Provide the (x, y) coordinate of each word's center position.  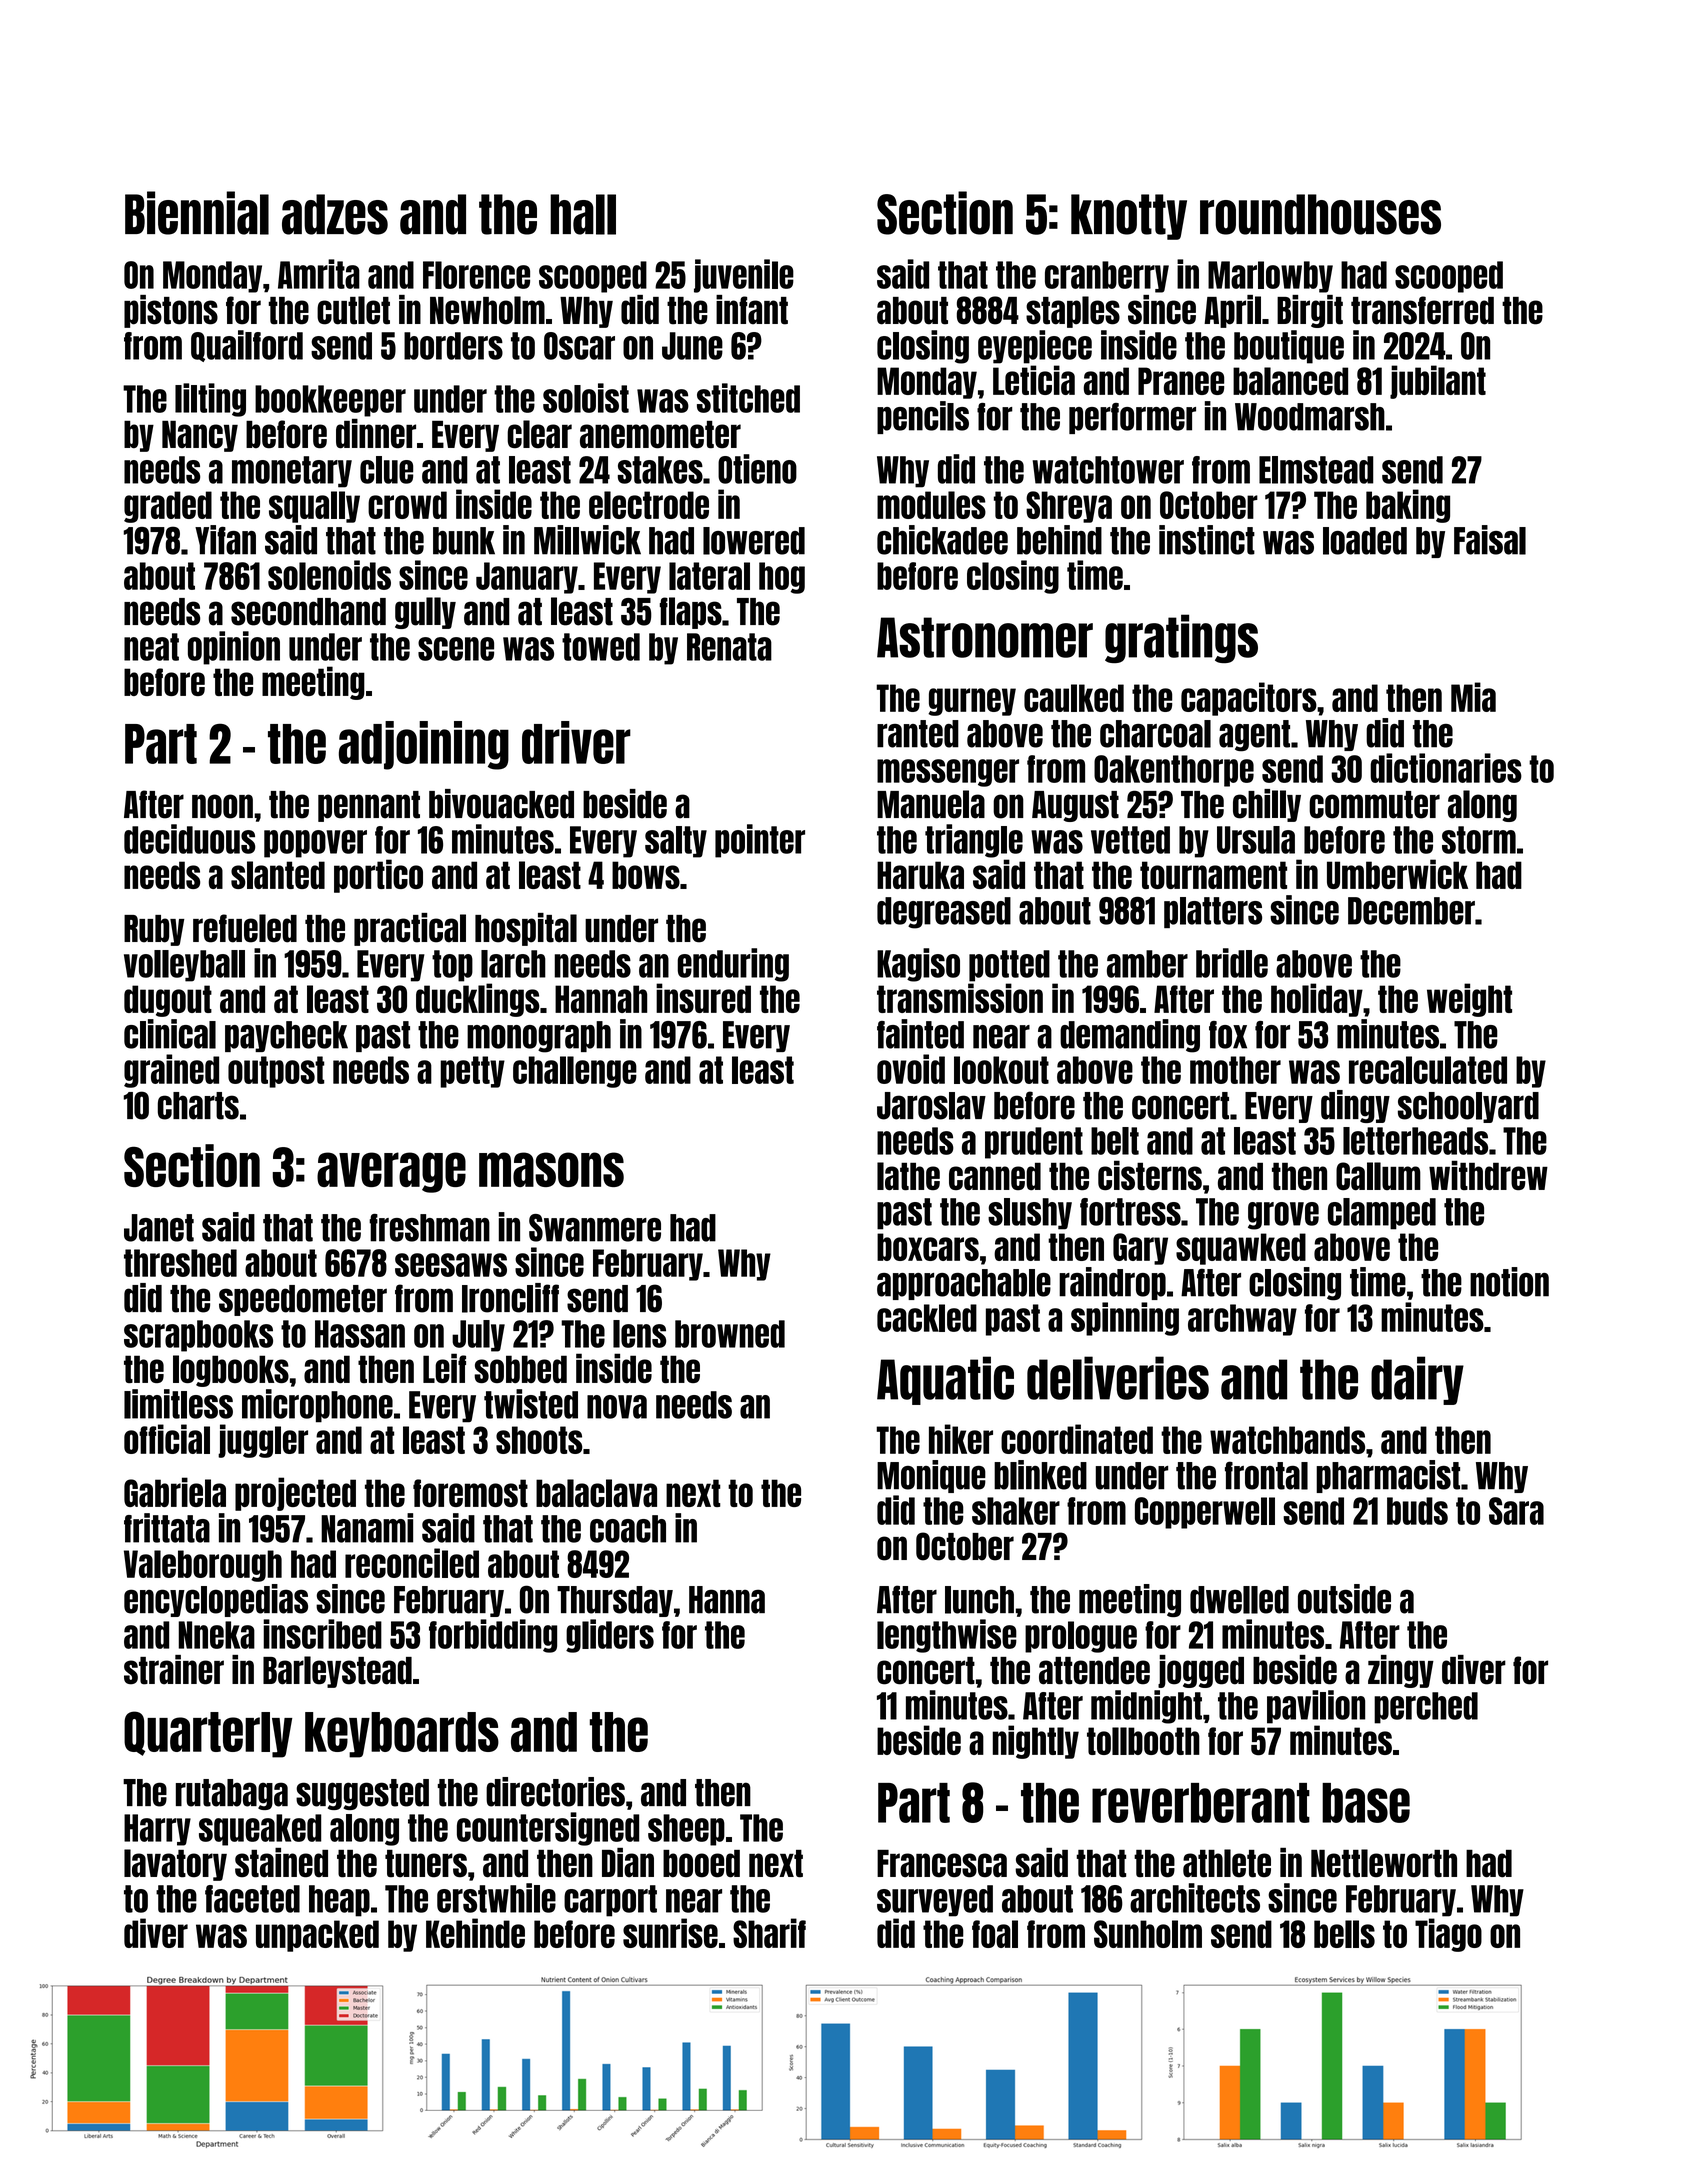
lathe (908, 1176)
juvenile (744, 276)
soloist (586, 398)
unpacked (317, 1936)
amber (1147, 964)
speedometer (303, 1300)
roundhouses (1320, 214)
